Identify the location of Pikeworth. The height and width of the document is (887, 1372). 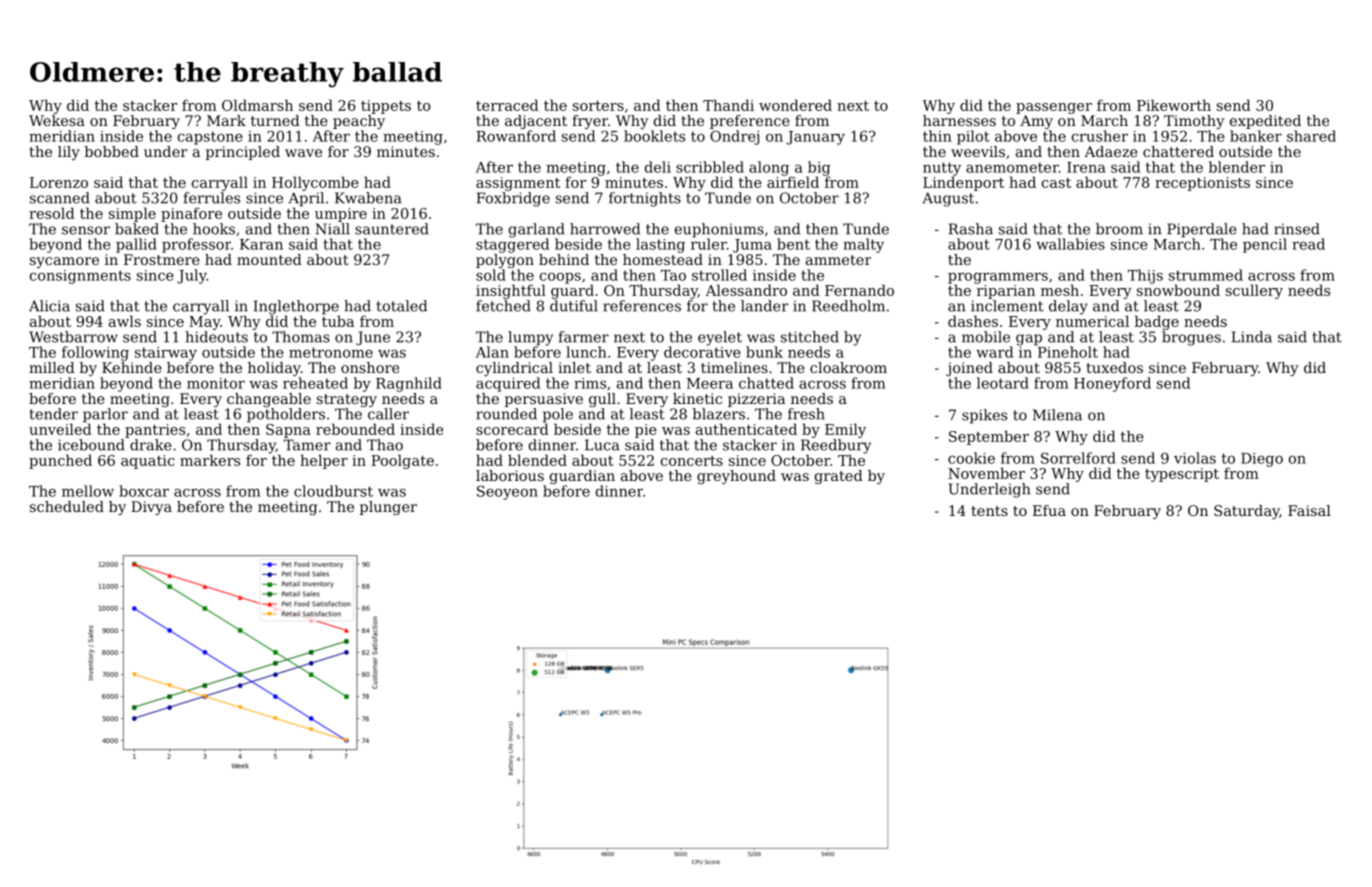
(1174, 105).
